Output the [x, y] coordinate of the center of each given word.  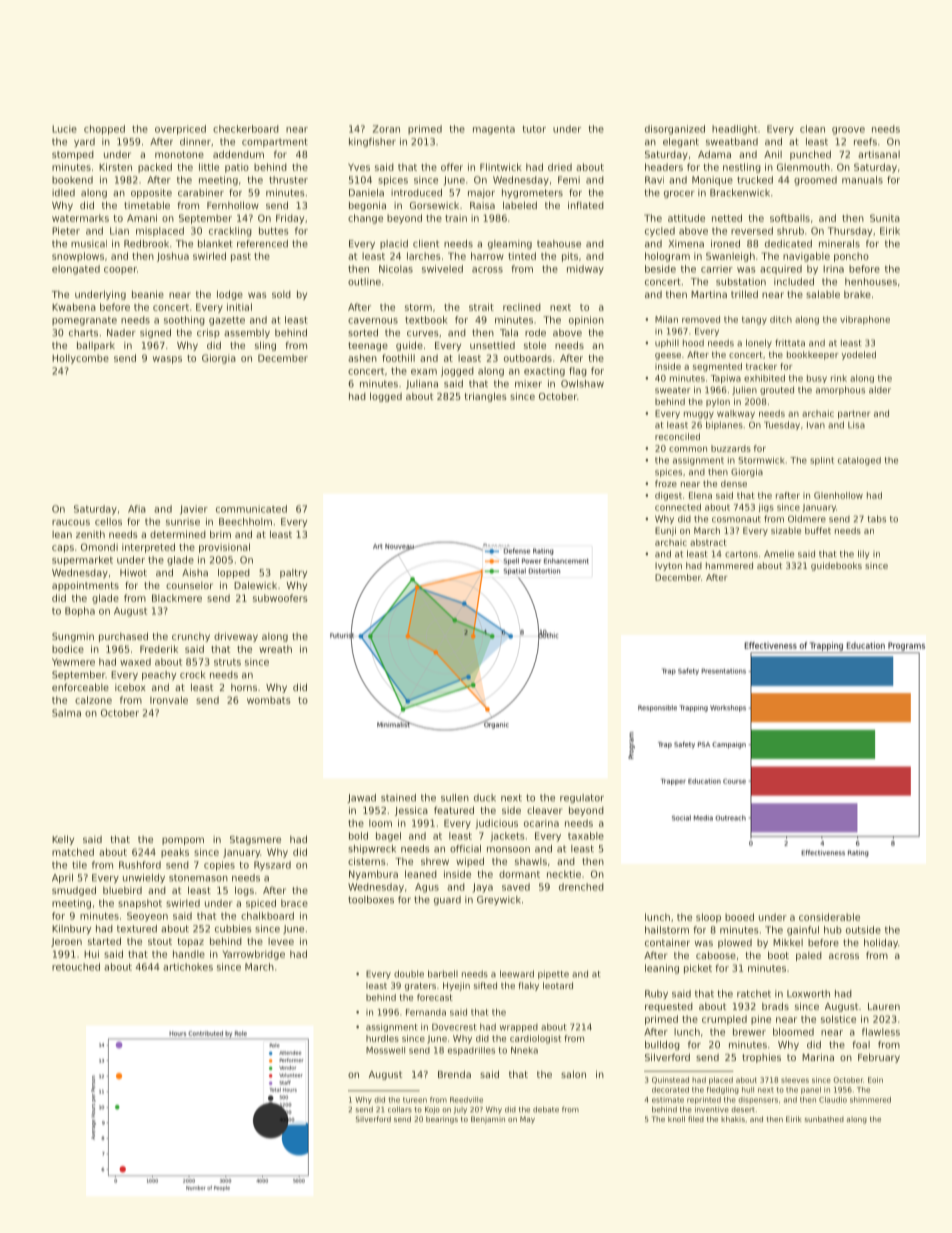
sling [265, 346]
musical [89, 244]
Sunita [885, 218]
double [409, 974]
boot [778, 955]
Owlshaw [582, 384]
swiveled [442, 269]
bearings [442, 1120]
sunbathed [824, 1119]
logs [244, 891]
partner [854, 414]
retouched [76, 967]
